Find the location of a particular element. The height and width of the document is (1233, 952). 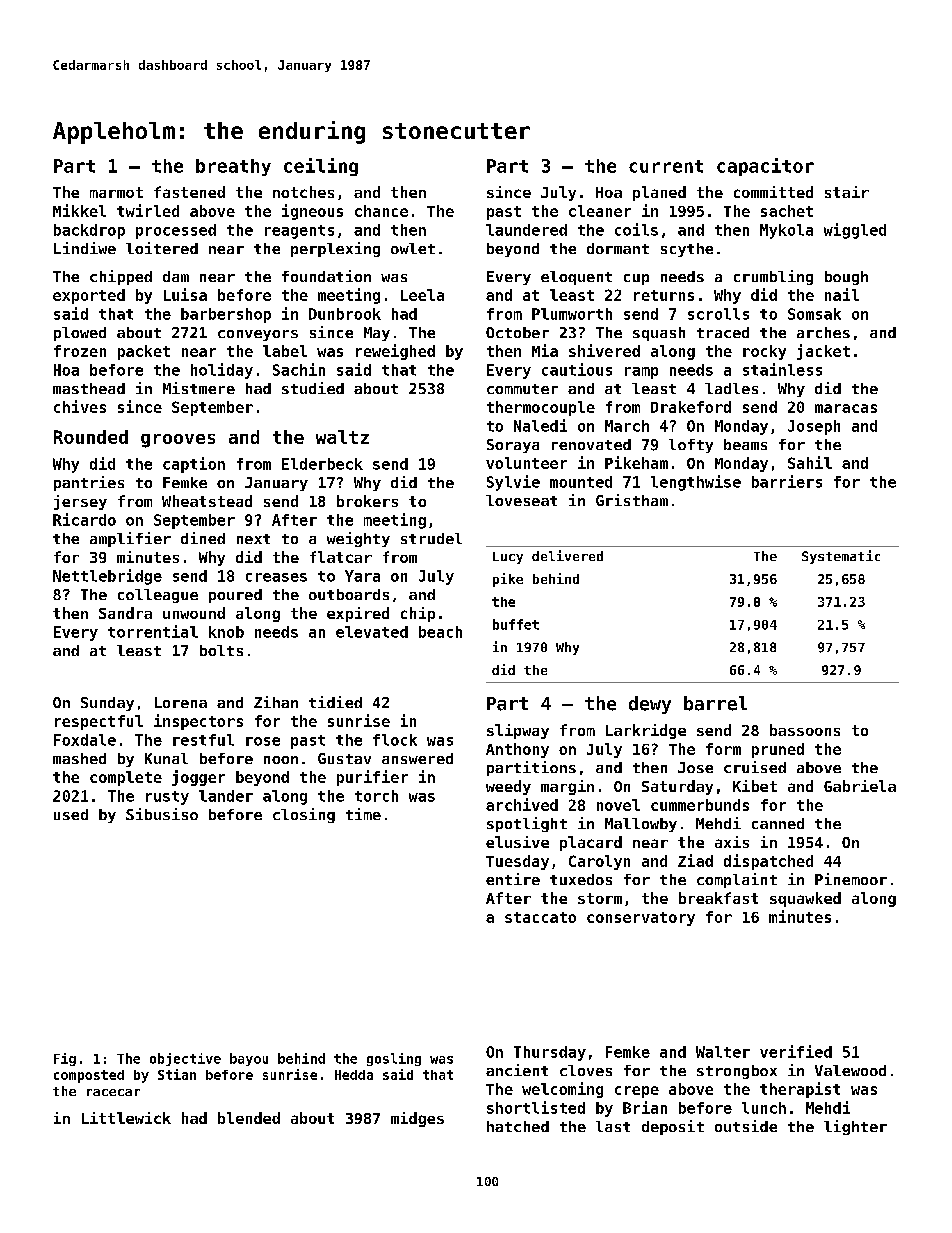

nail is located at coordinates (842, 294).
